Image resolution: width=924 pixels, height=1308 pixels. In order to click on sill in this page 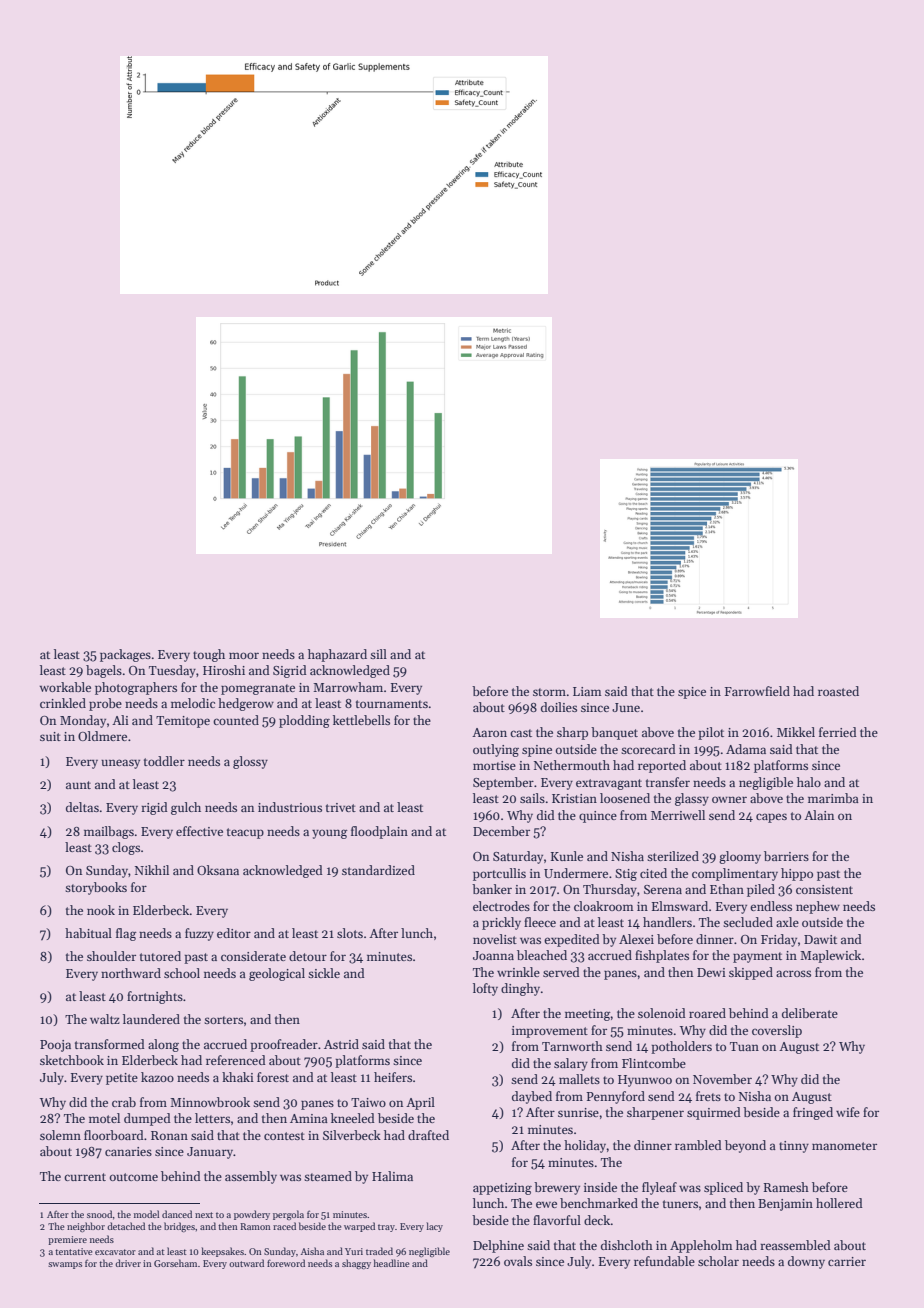, I will do `click(378, 654)`.
